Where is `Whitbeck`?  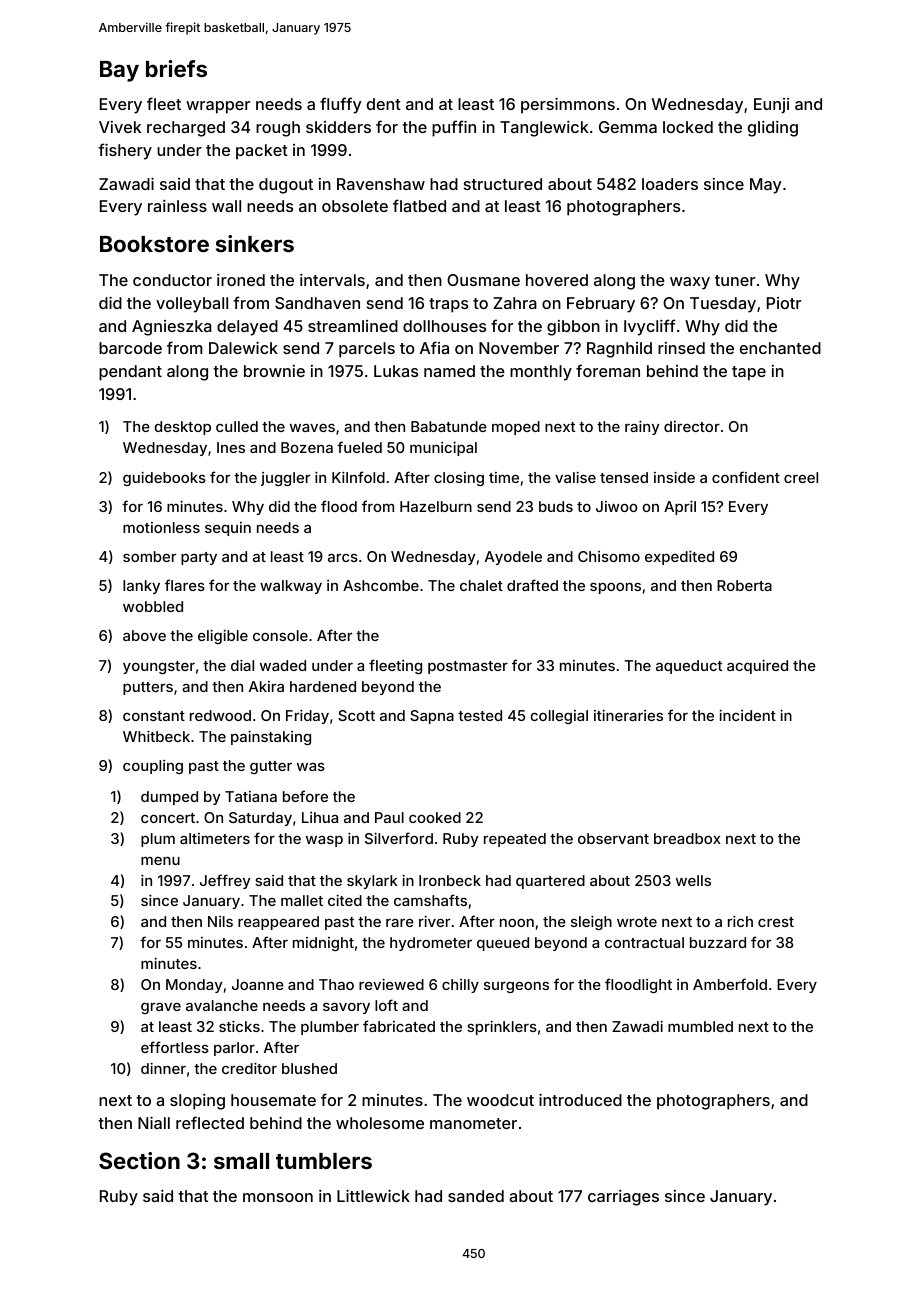
Whitbeck is located at coordinates (156, 736).
